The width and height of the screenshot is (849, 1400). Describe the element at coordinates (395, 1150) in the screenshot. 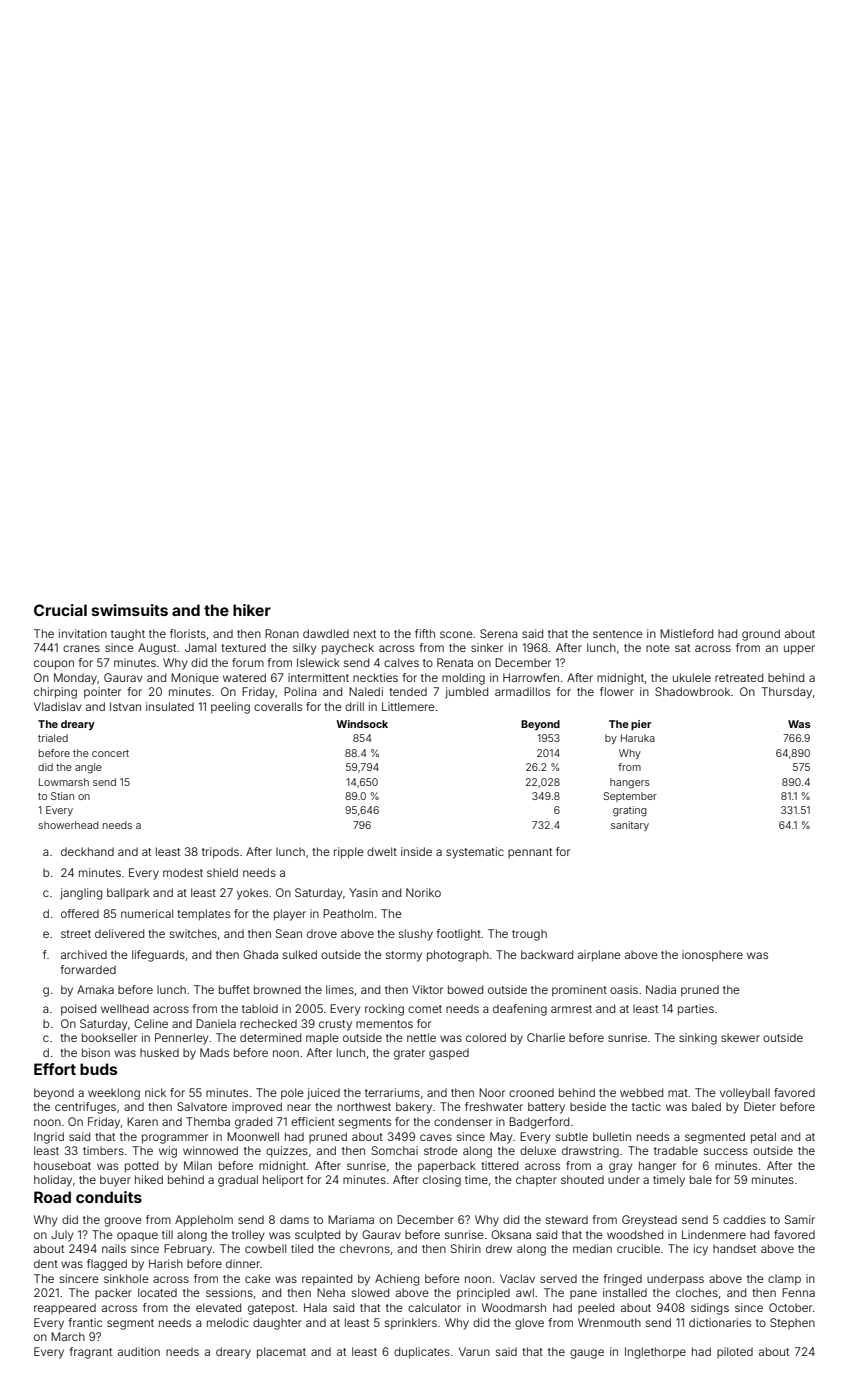

I see `Somchai` at that location.
